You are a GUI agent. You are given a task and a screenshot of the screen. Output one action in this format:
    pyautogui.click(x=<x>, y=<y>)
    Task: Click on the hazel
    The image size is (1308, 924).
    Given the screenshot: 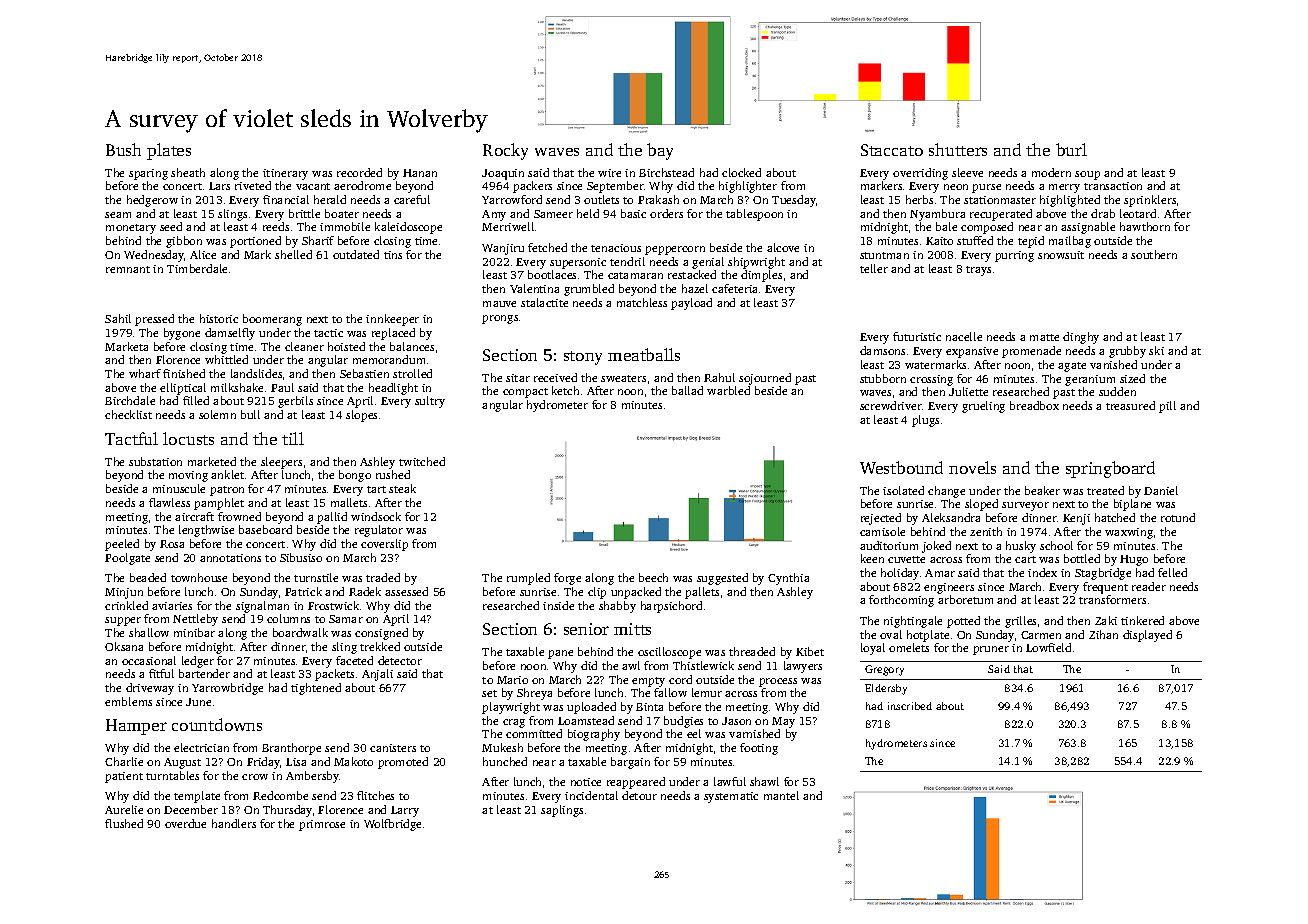 What is the action you would take?
    pyautogui.click(x=695, y=288)
